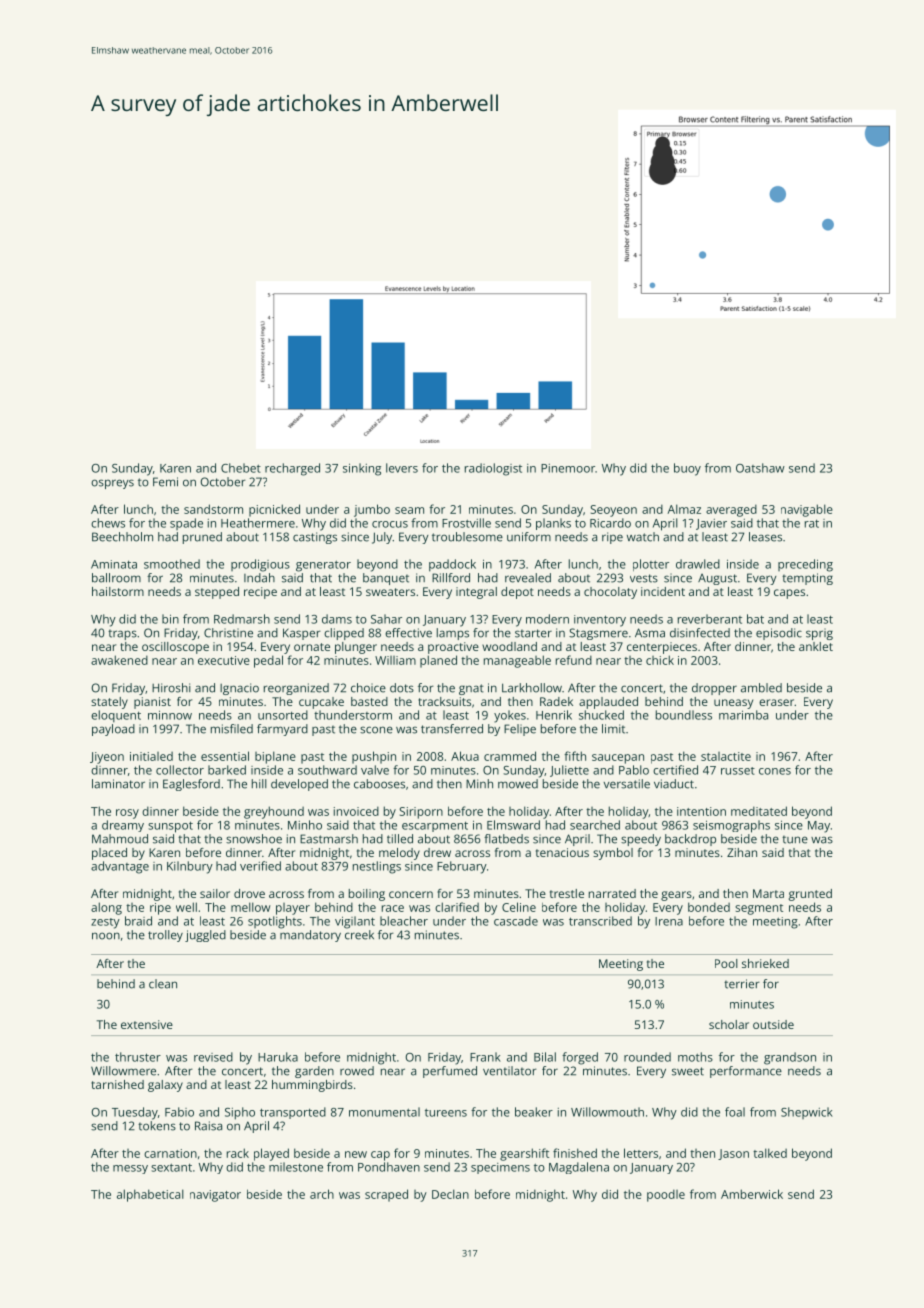 The height and width of the screenshot is (1308, 924). Describe the element at coordinates (516, 921) in the screenshot. I see `cascade` at that location.
